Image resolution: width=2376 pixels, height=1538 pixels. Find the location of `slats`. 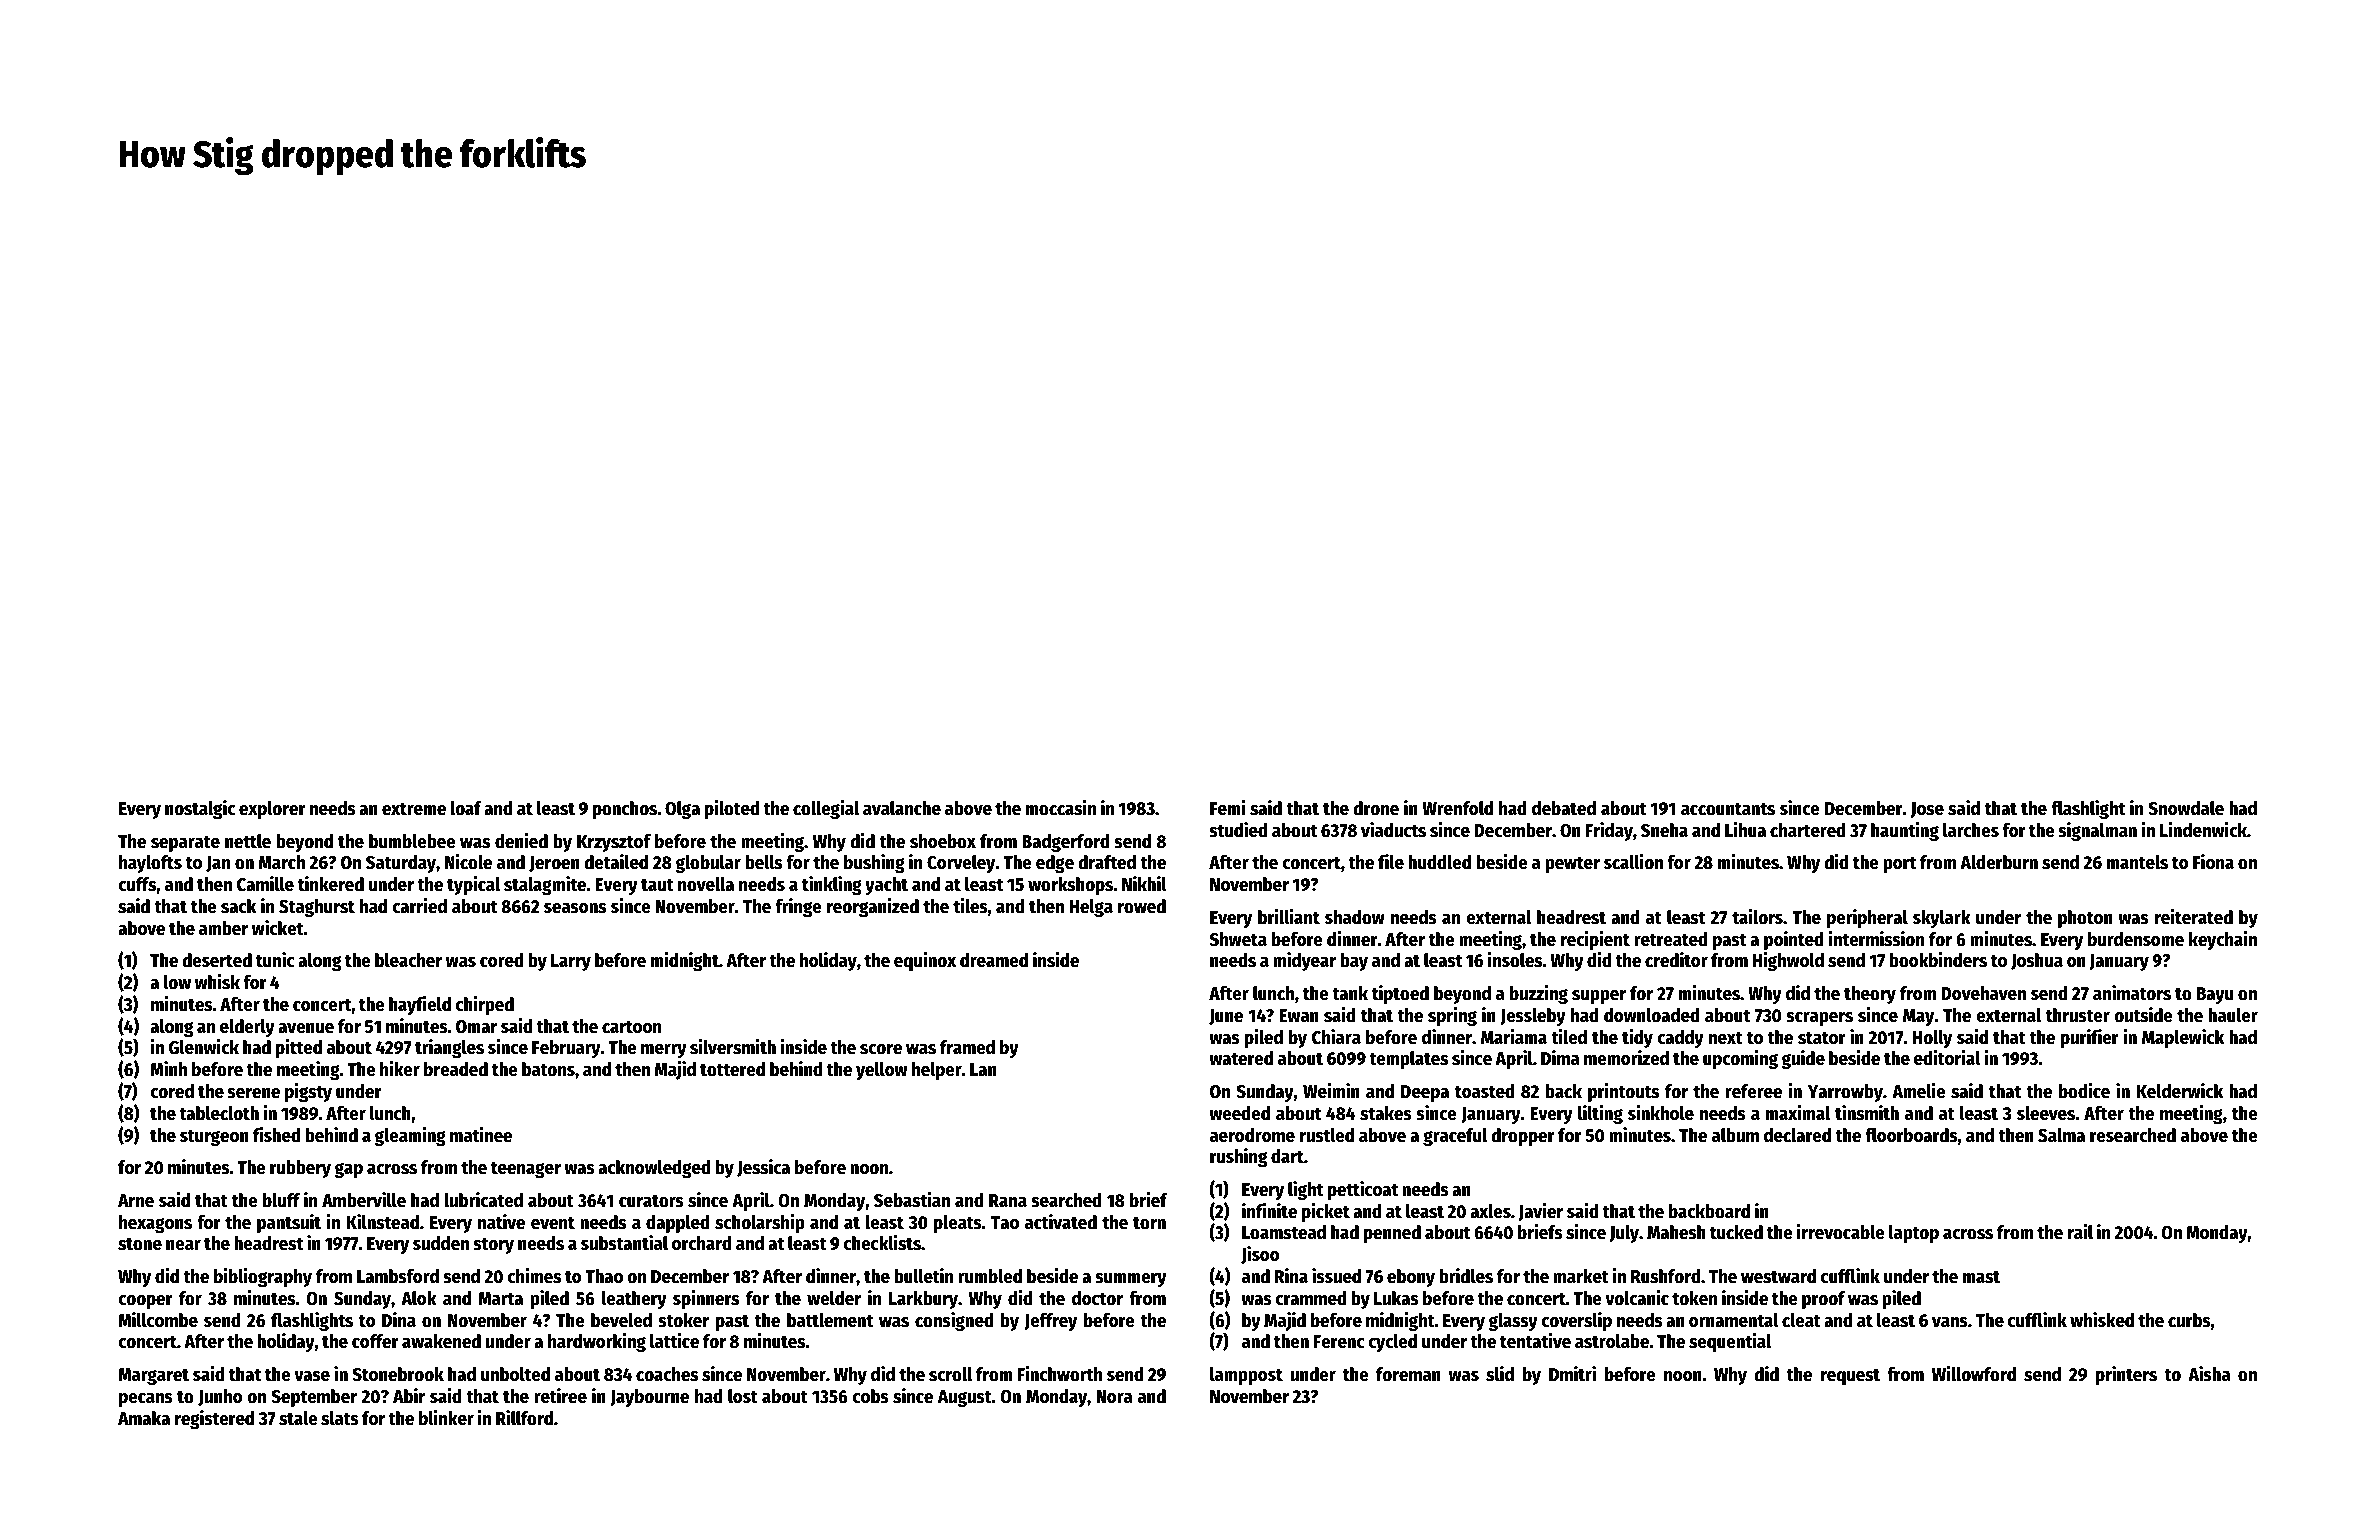

slats is located at coordinates (340, 1418).
